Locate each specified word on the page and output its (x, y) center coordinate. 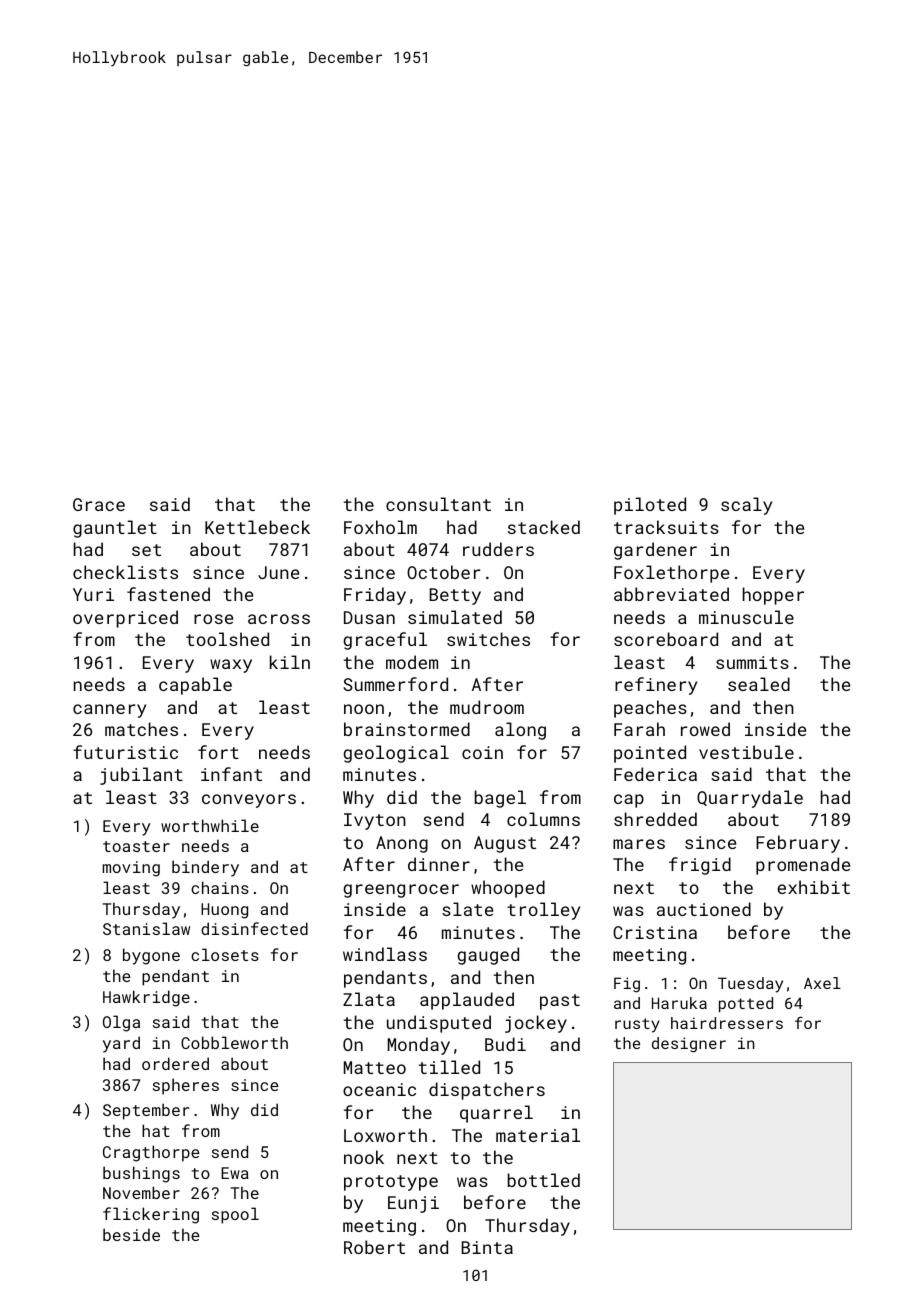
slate (467, 909)
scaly (746, 506)
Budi (505, 1044)
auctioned (704, 909)
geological (396, 754)
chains (220, 887)
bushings (141, 1174)
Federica (655, 774)
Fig (627, 985)
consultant (438, 504)
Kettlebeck (257, 527)
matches (141, 729)
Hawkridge (146, 998)
